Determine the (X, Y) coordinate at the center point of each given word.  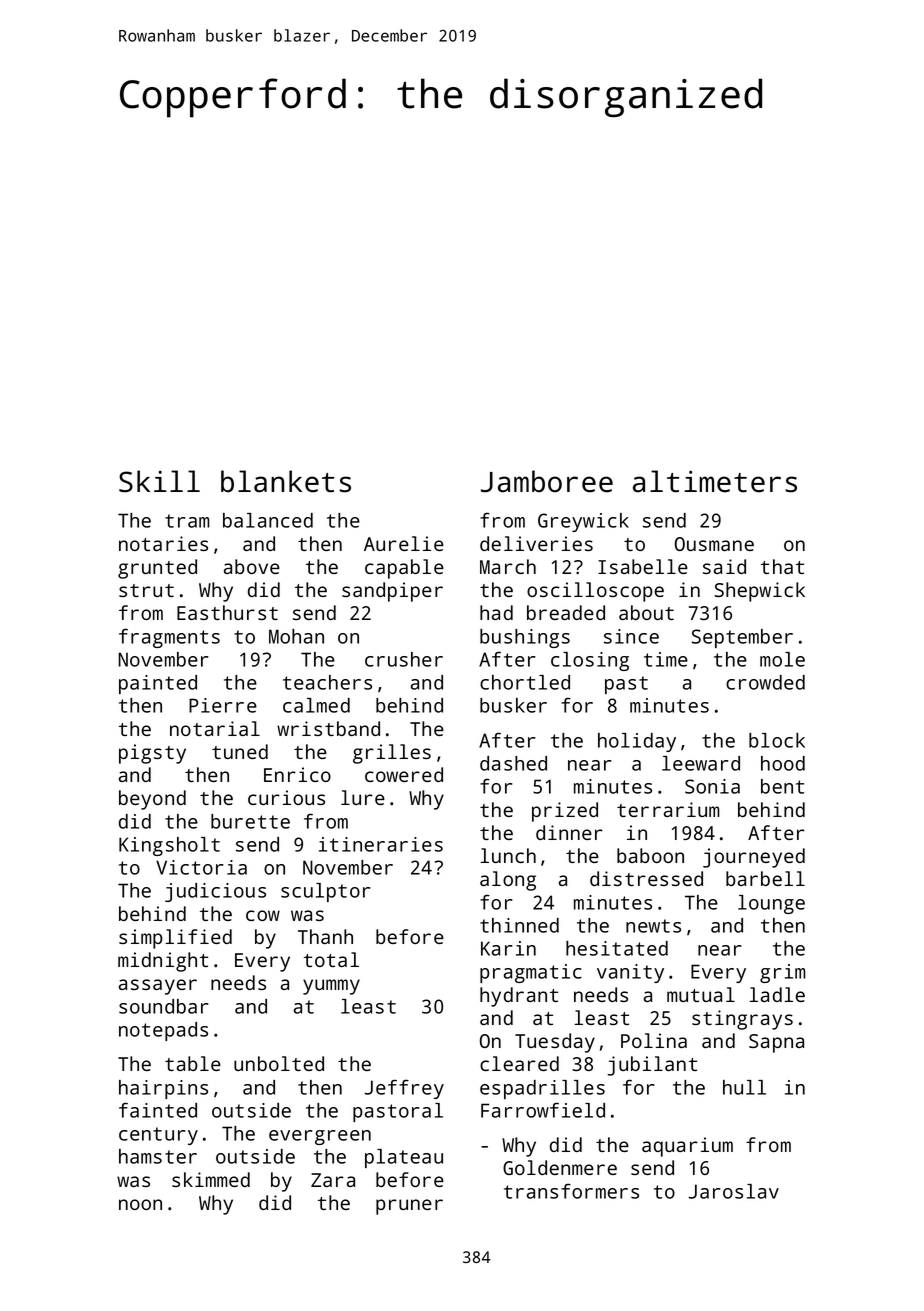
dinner (569, 832)
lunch (508, 855)
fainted (158, 1110)
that (782, 566)
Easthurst (227, 612)
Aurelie (404, 543)
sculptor (326, 892)
